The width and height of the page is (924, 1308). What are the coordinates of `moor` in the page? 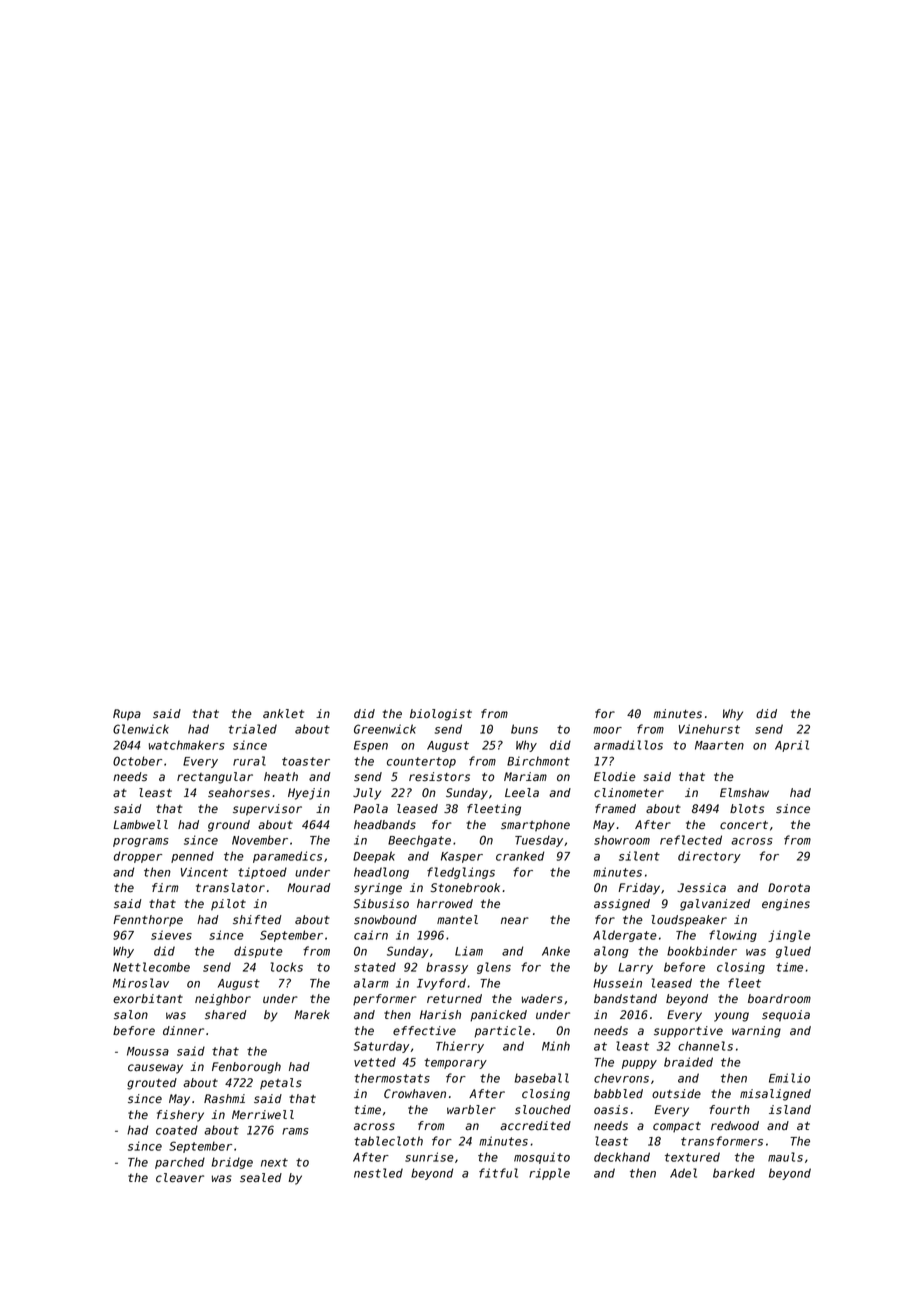 It's located at (607, 730).
